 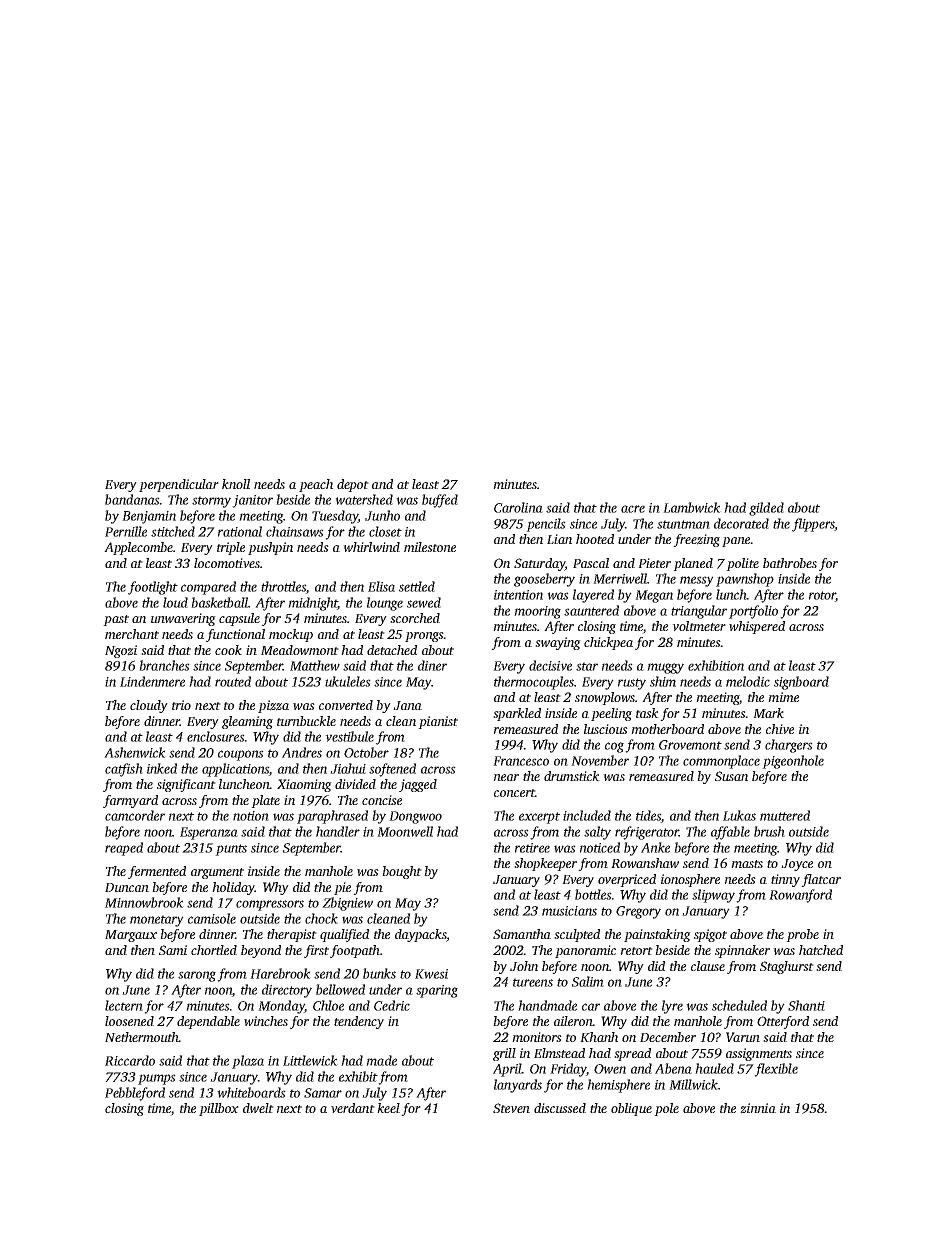 I want to click on notion, so click(x=251, y=816).
